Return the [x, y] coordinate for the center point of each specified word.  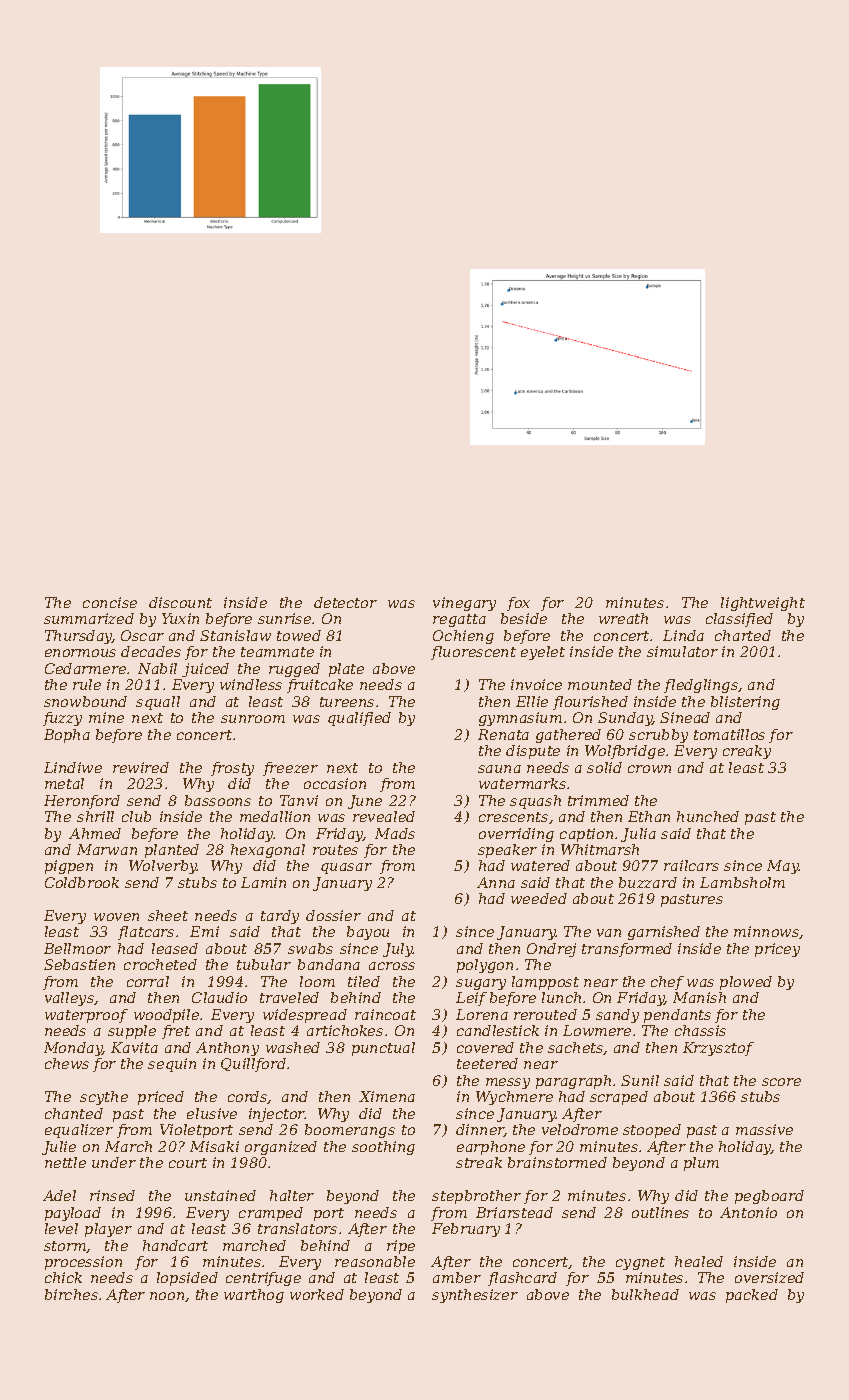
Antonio [748, 1212]
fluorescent [473, 653]
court [188, 1163]
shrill [95, 816]
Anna [496, 882]
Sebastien [79, 964]
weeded [539, 898]
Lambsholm [742, 882]
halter [292, 1195]
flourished [590, 703]
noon [167, 1296]
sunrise [284, 618]
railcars [691, 865]
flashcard [522, 1279]
